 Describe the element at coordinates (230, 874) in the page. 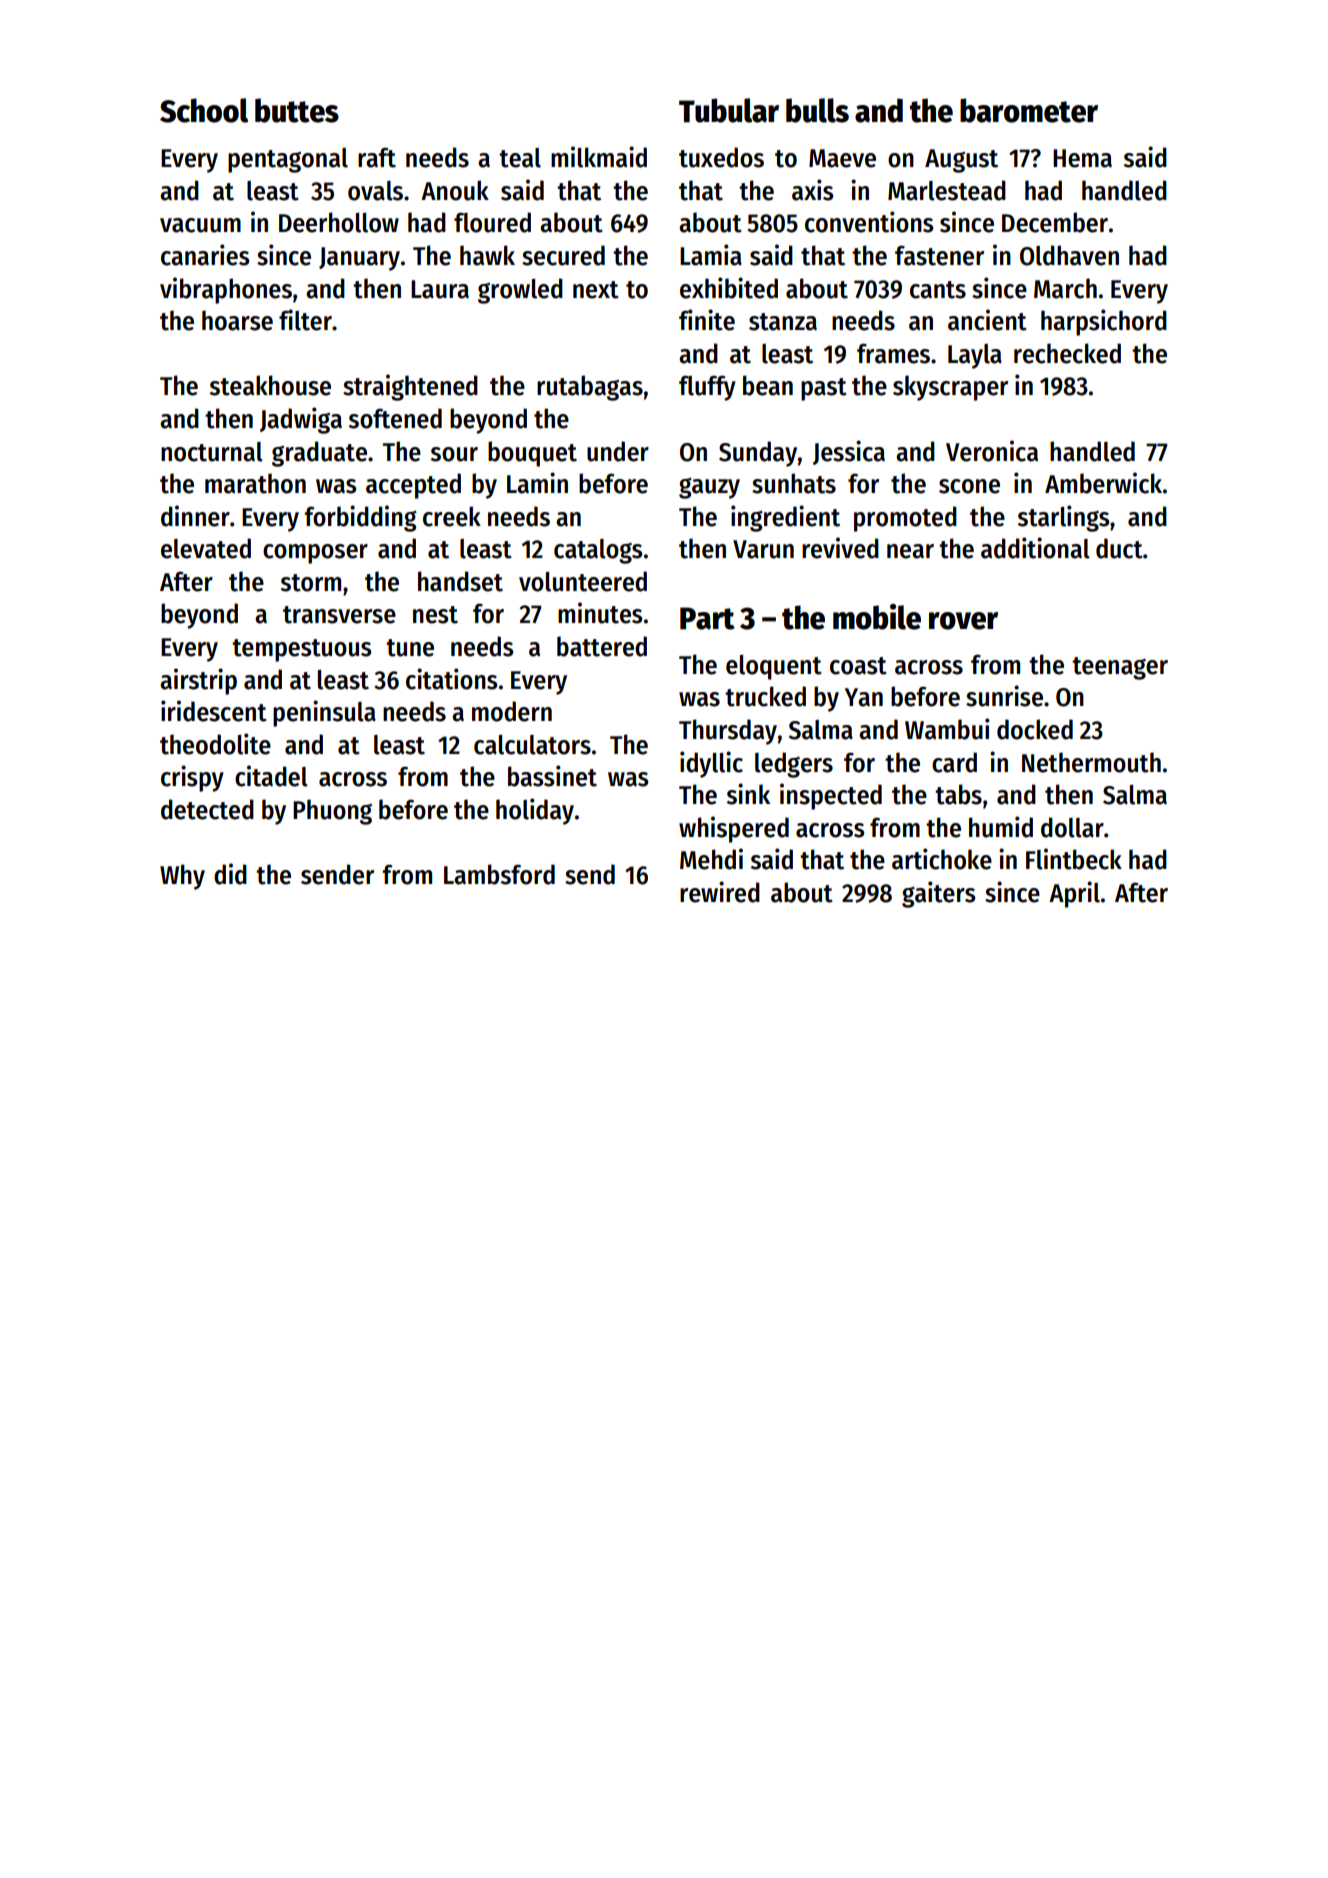

I see `did` at that location.
